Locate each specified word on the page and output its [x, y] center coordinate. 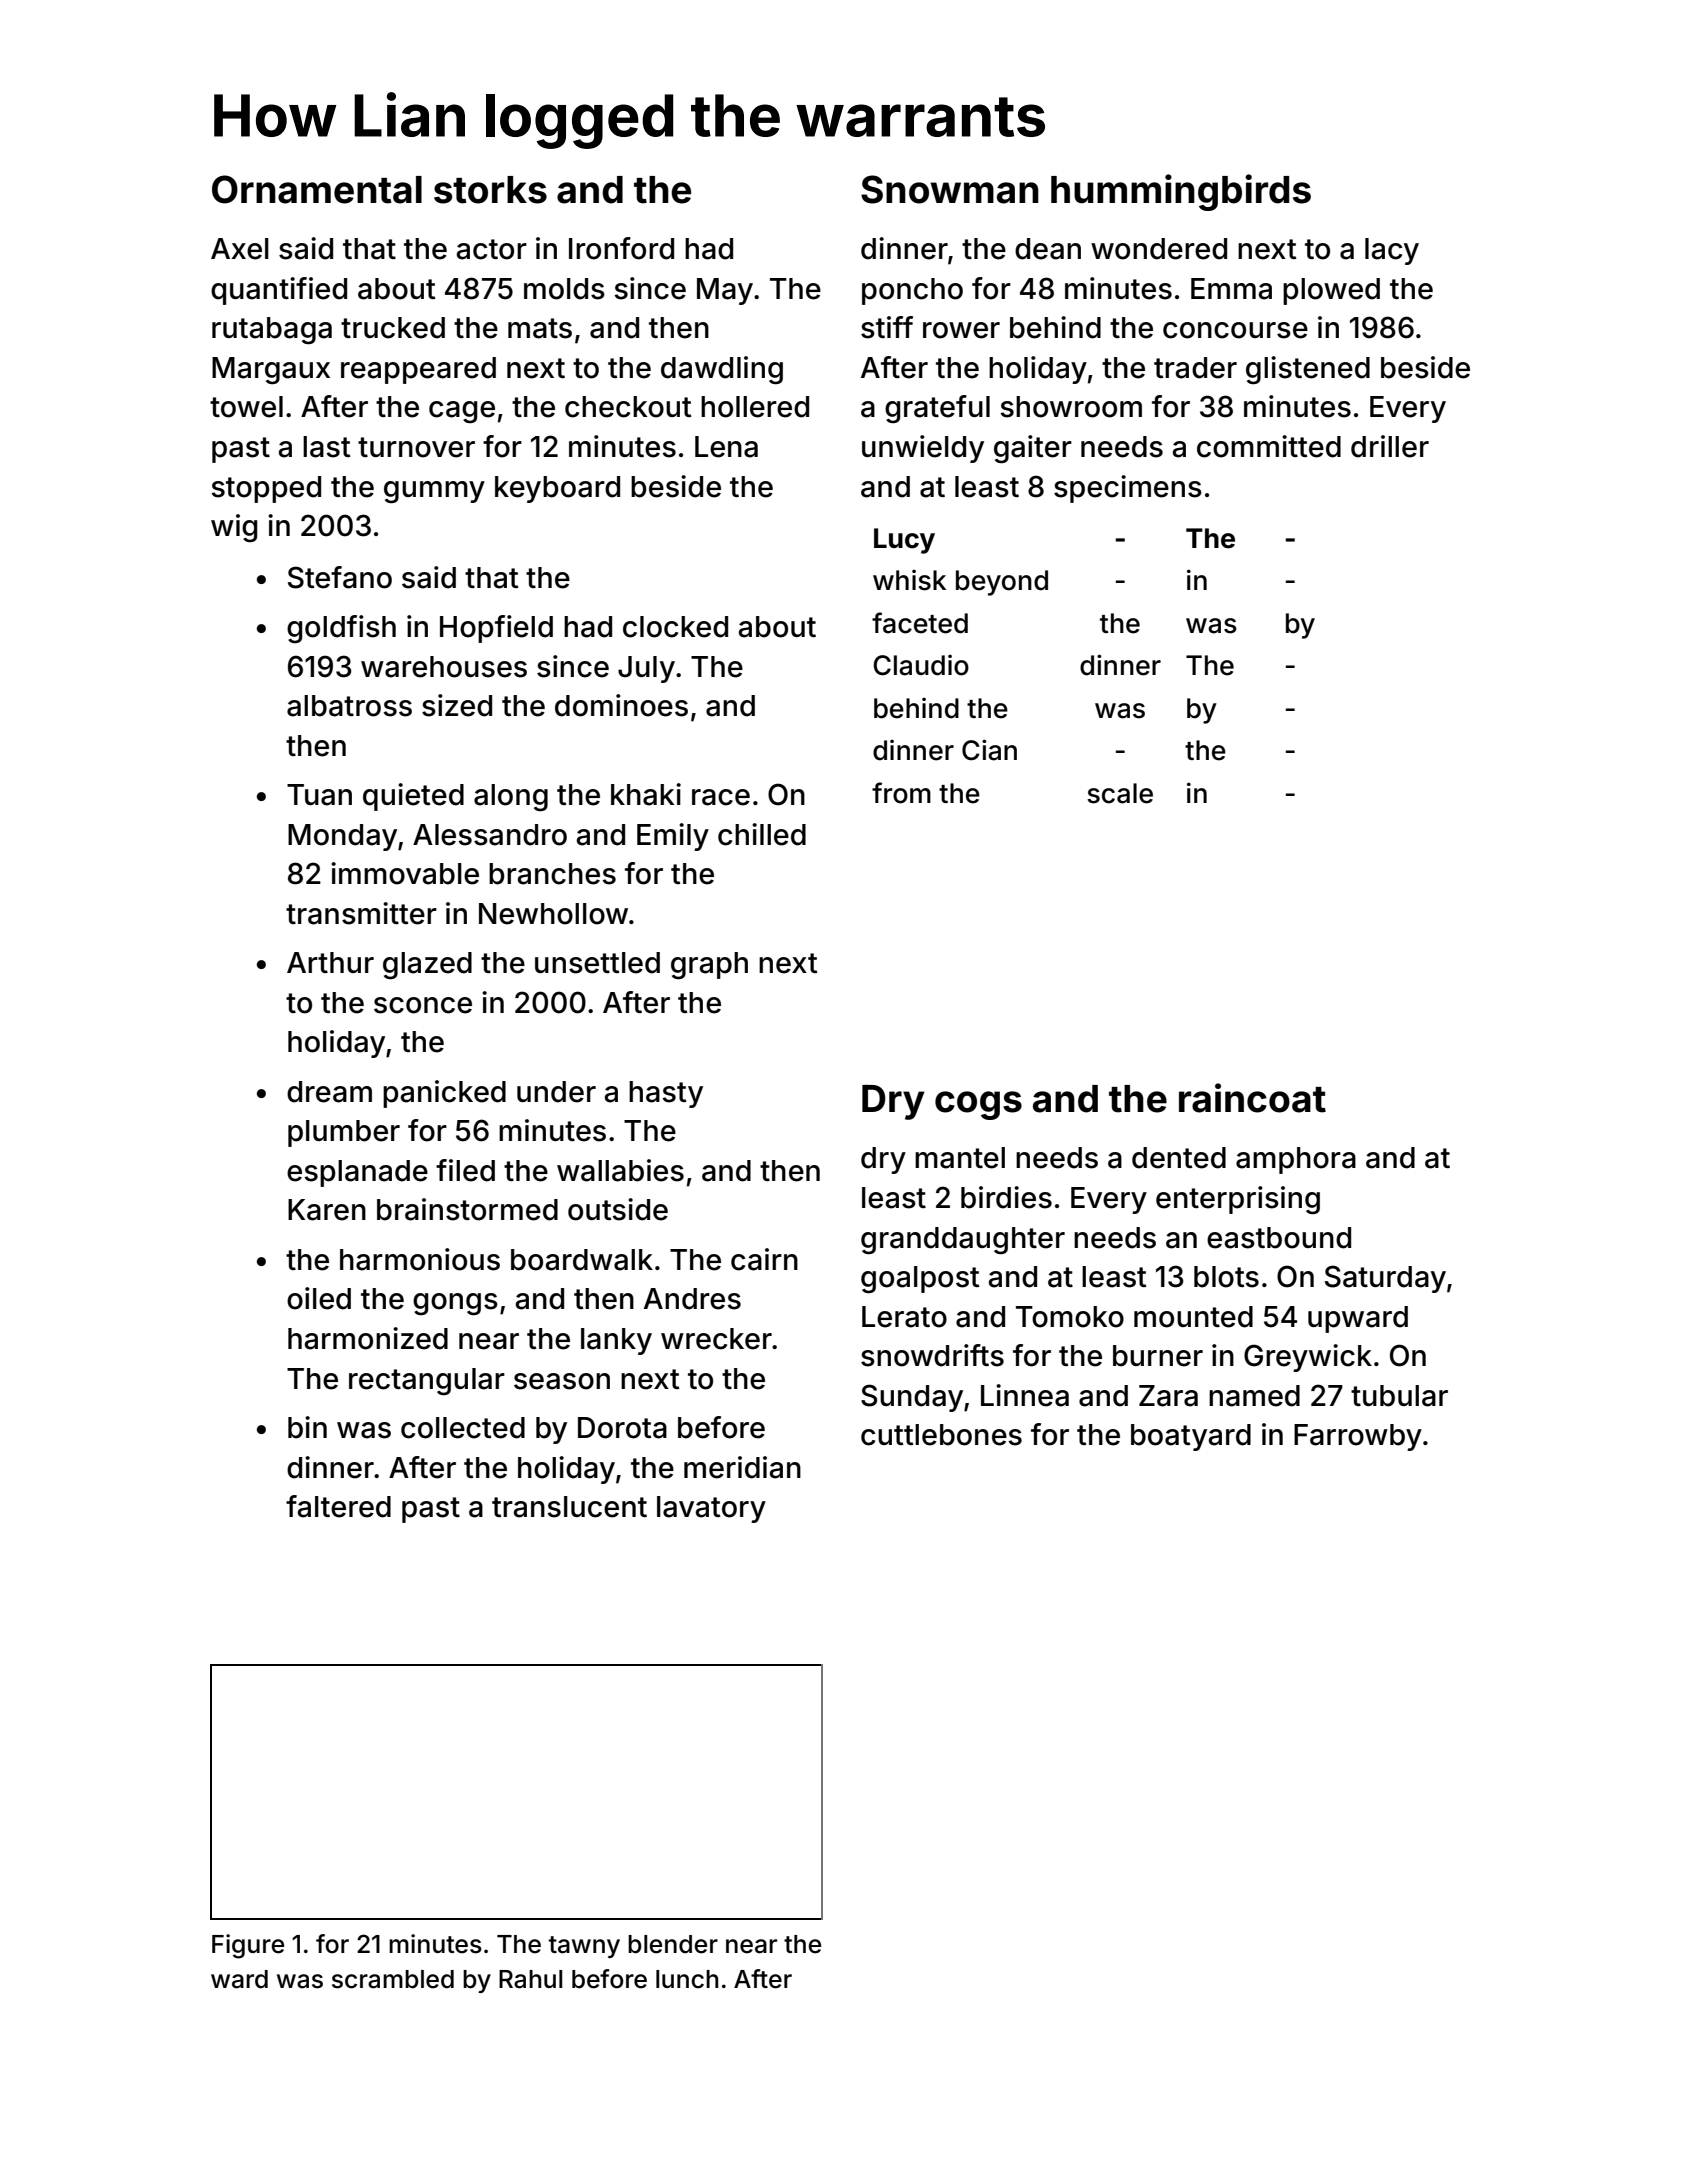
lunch [687, 1979]
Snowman [950, 189]
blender [673, 1944]
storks [490, 190]
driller [1390, 446]
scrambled [393, 1979]
